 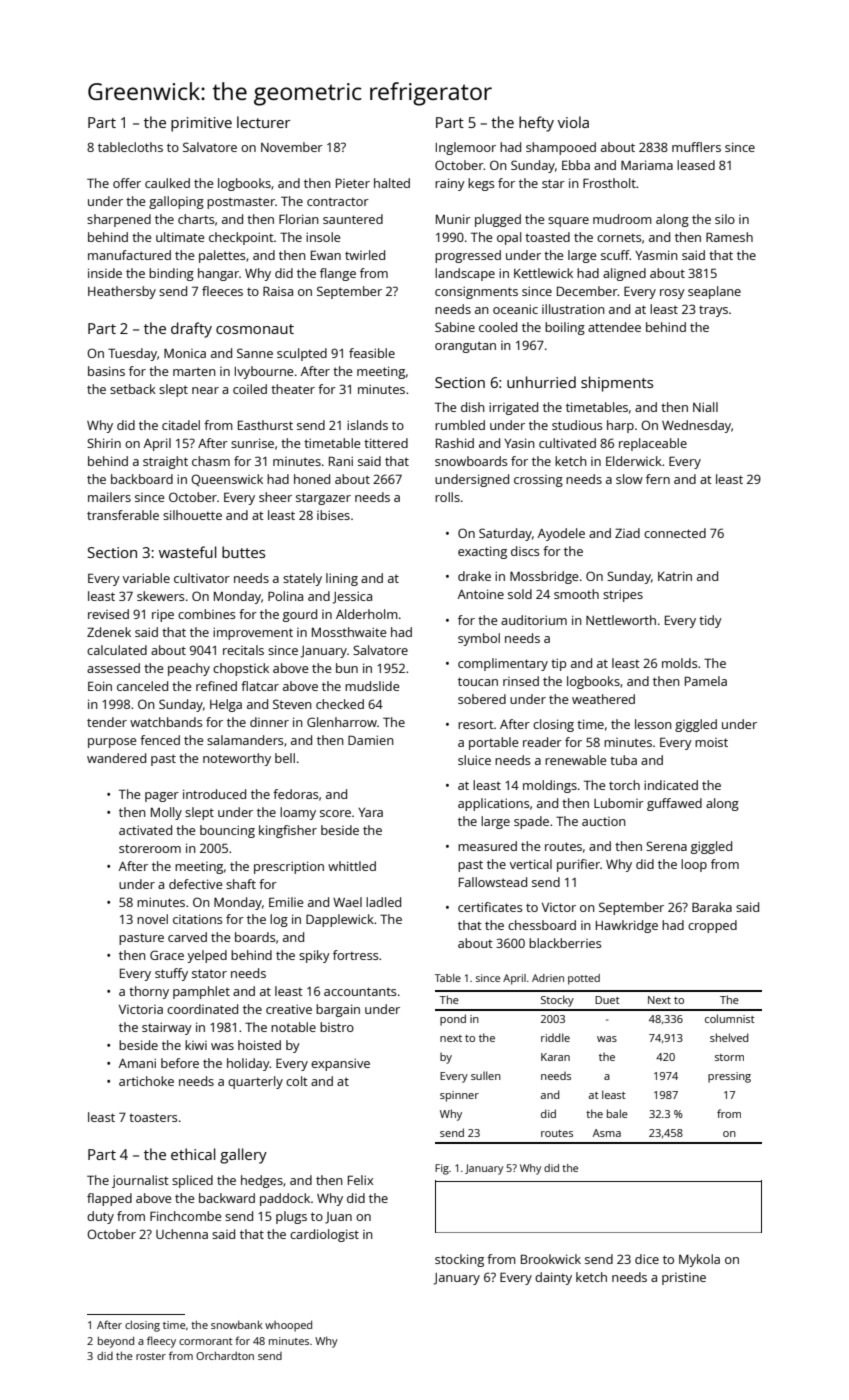 I want to click on twirled, so click(x=365, y=255).
